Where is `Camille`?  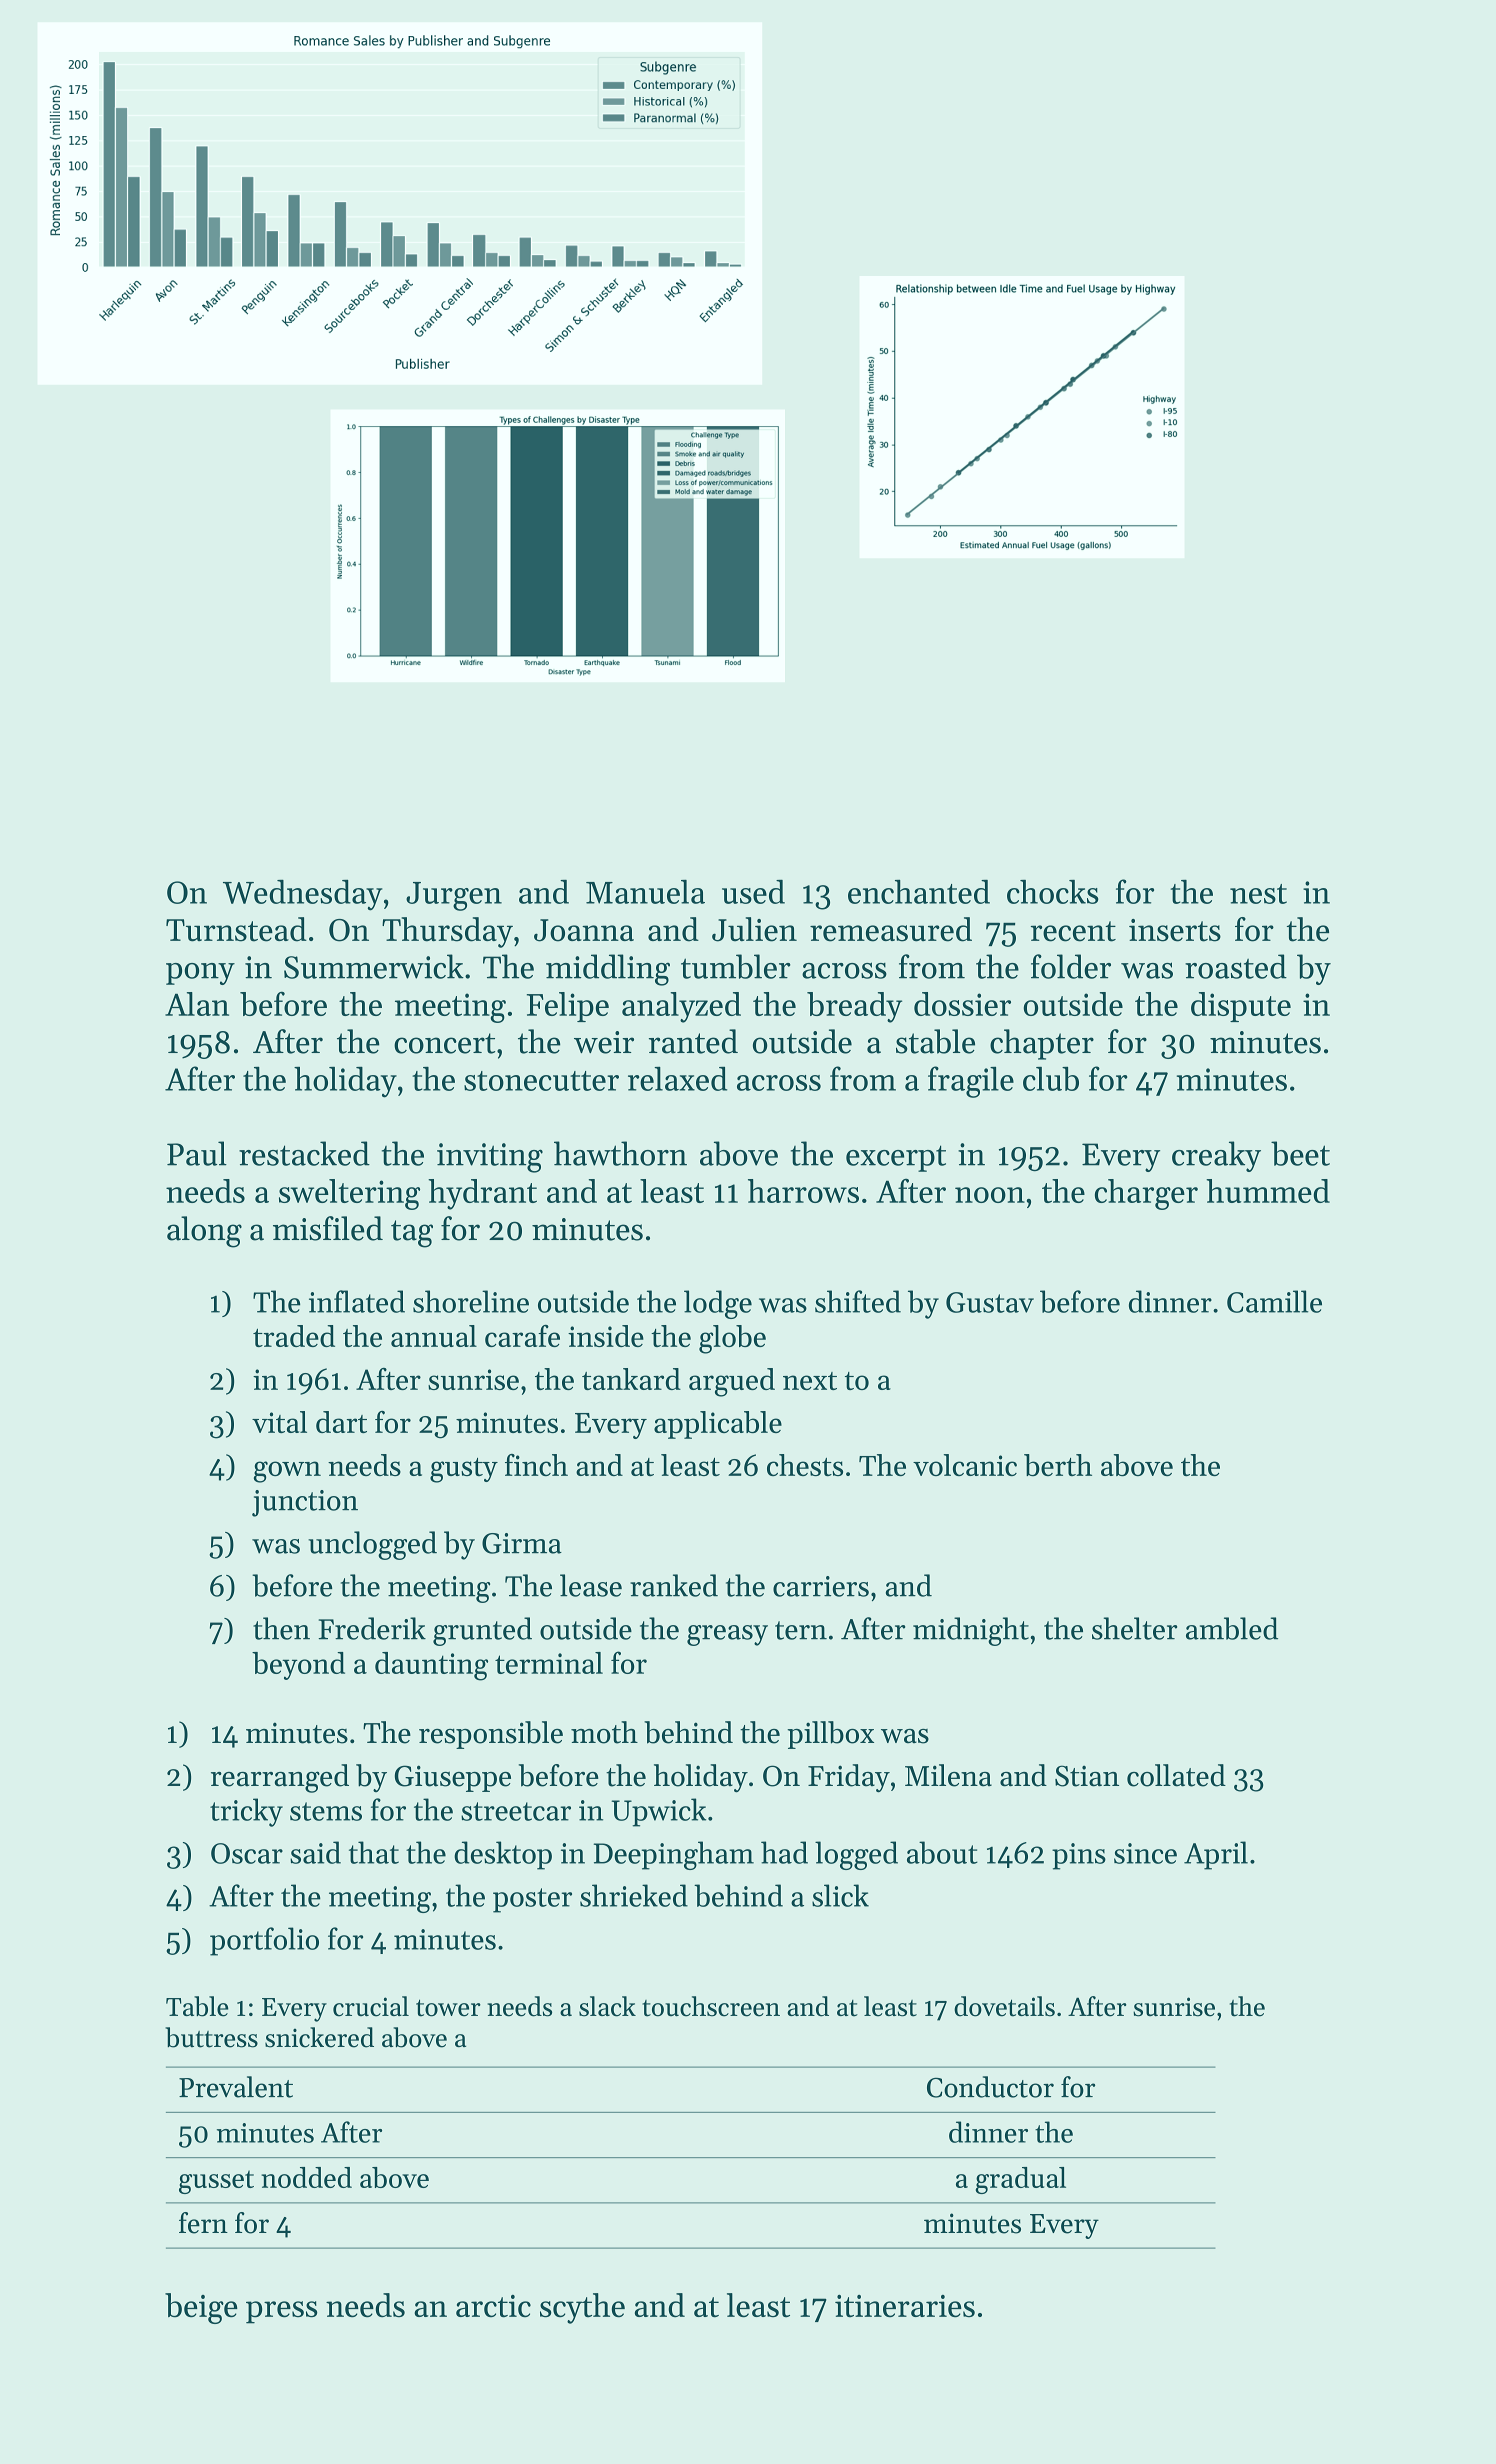 Camille is located at coordinates (1274, 1301).
